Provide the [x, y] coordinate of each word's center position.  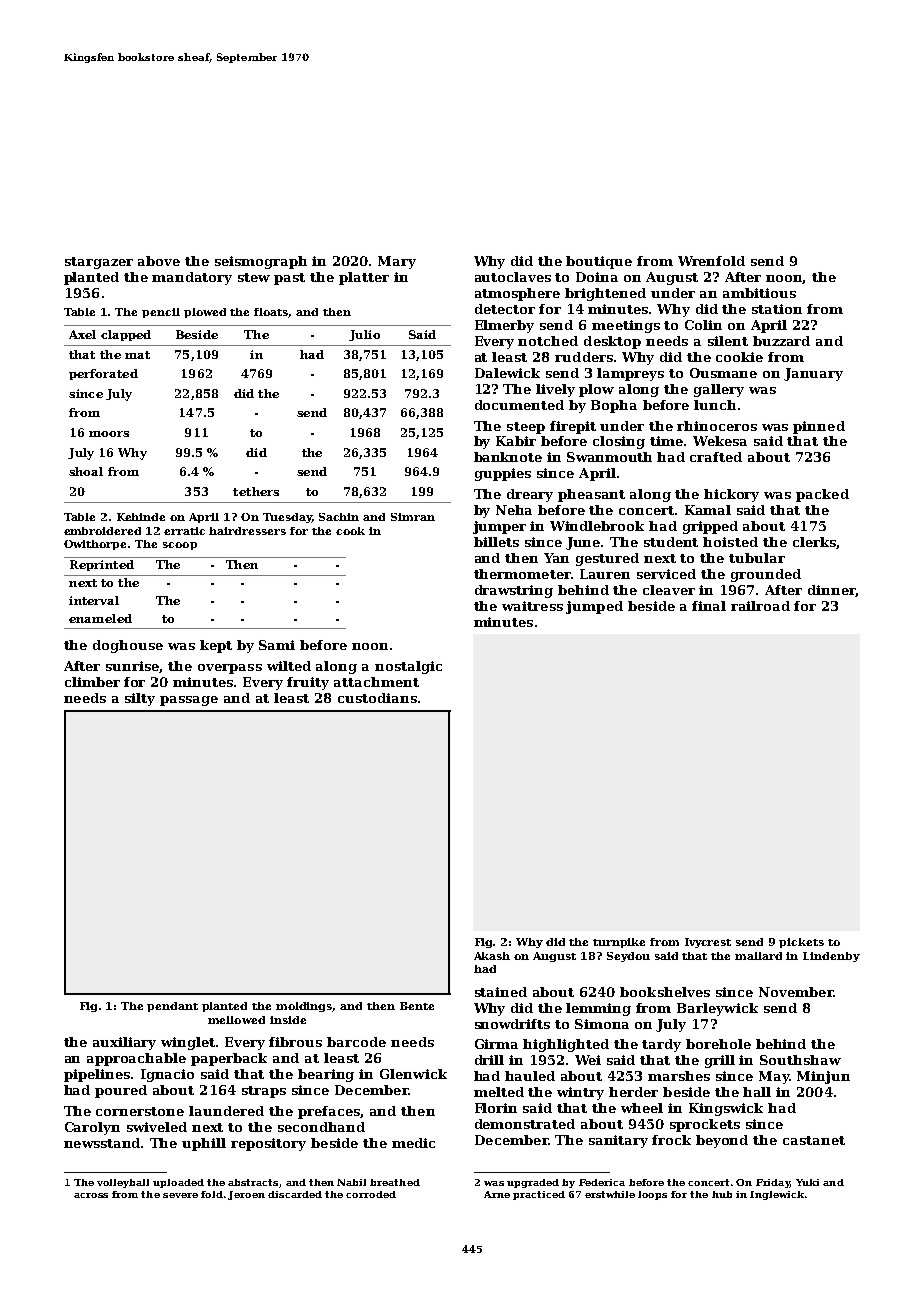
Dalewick [507, 373]
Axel [82, 334]
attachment [376, 682]
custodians [377, 698]
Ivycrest [708, 943]
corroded [371, 1194]
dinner [832, 591]
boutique [599, 262]
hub [722, 1194]
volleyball [123, 1183]
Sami [277, 645]
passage [189, 701]
